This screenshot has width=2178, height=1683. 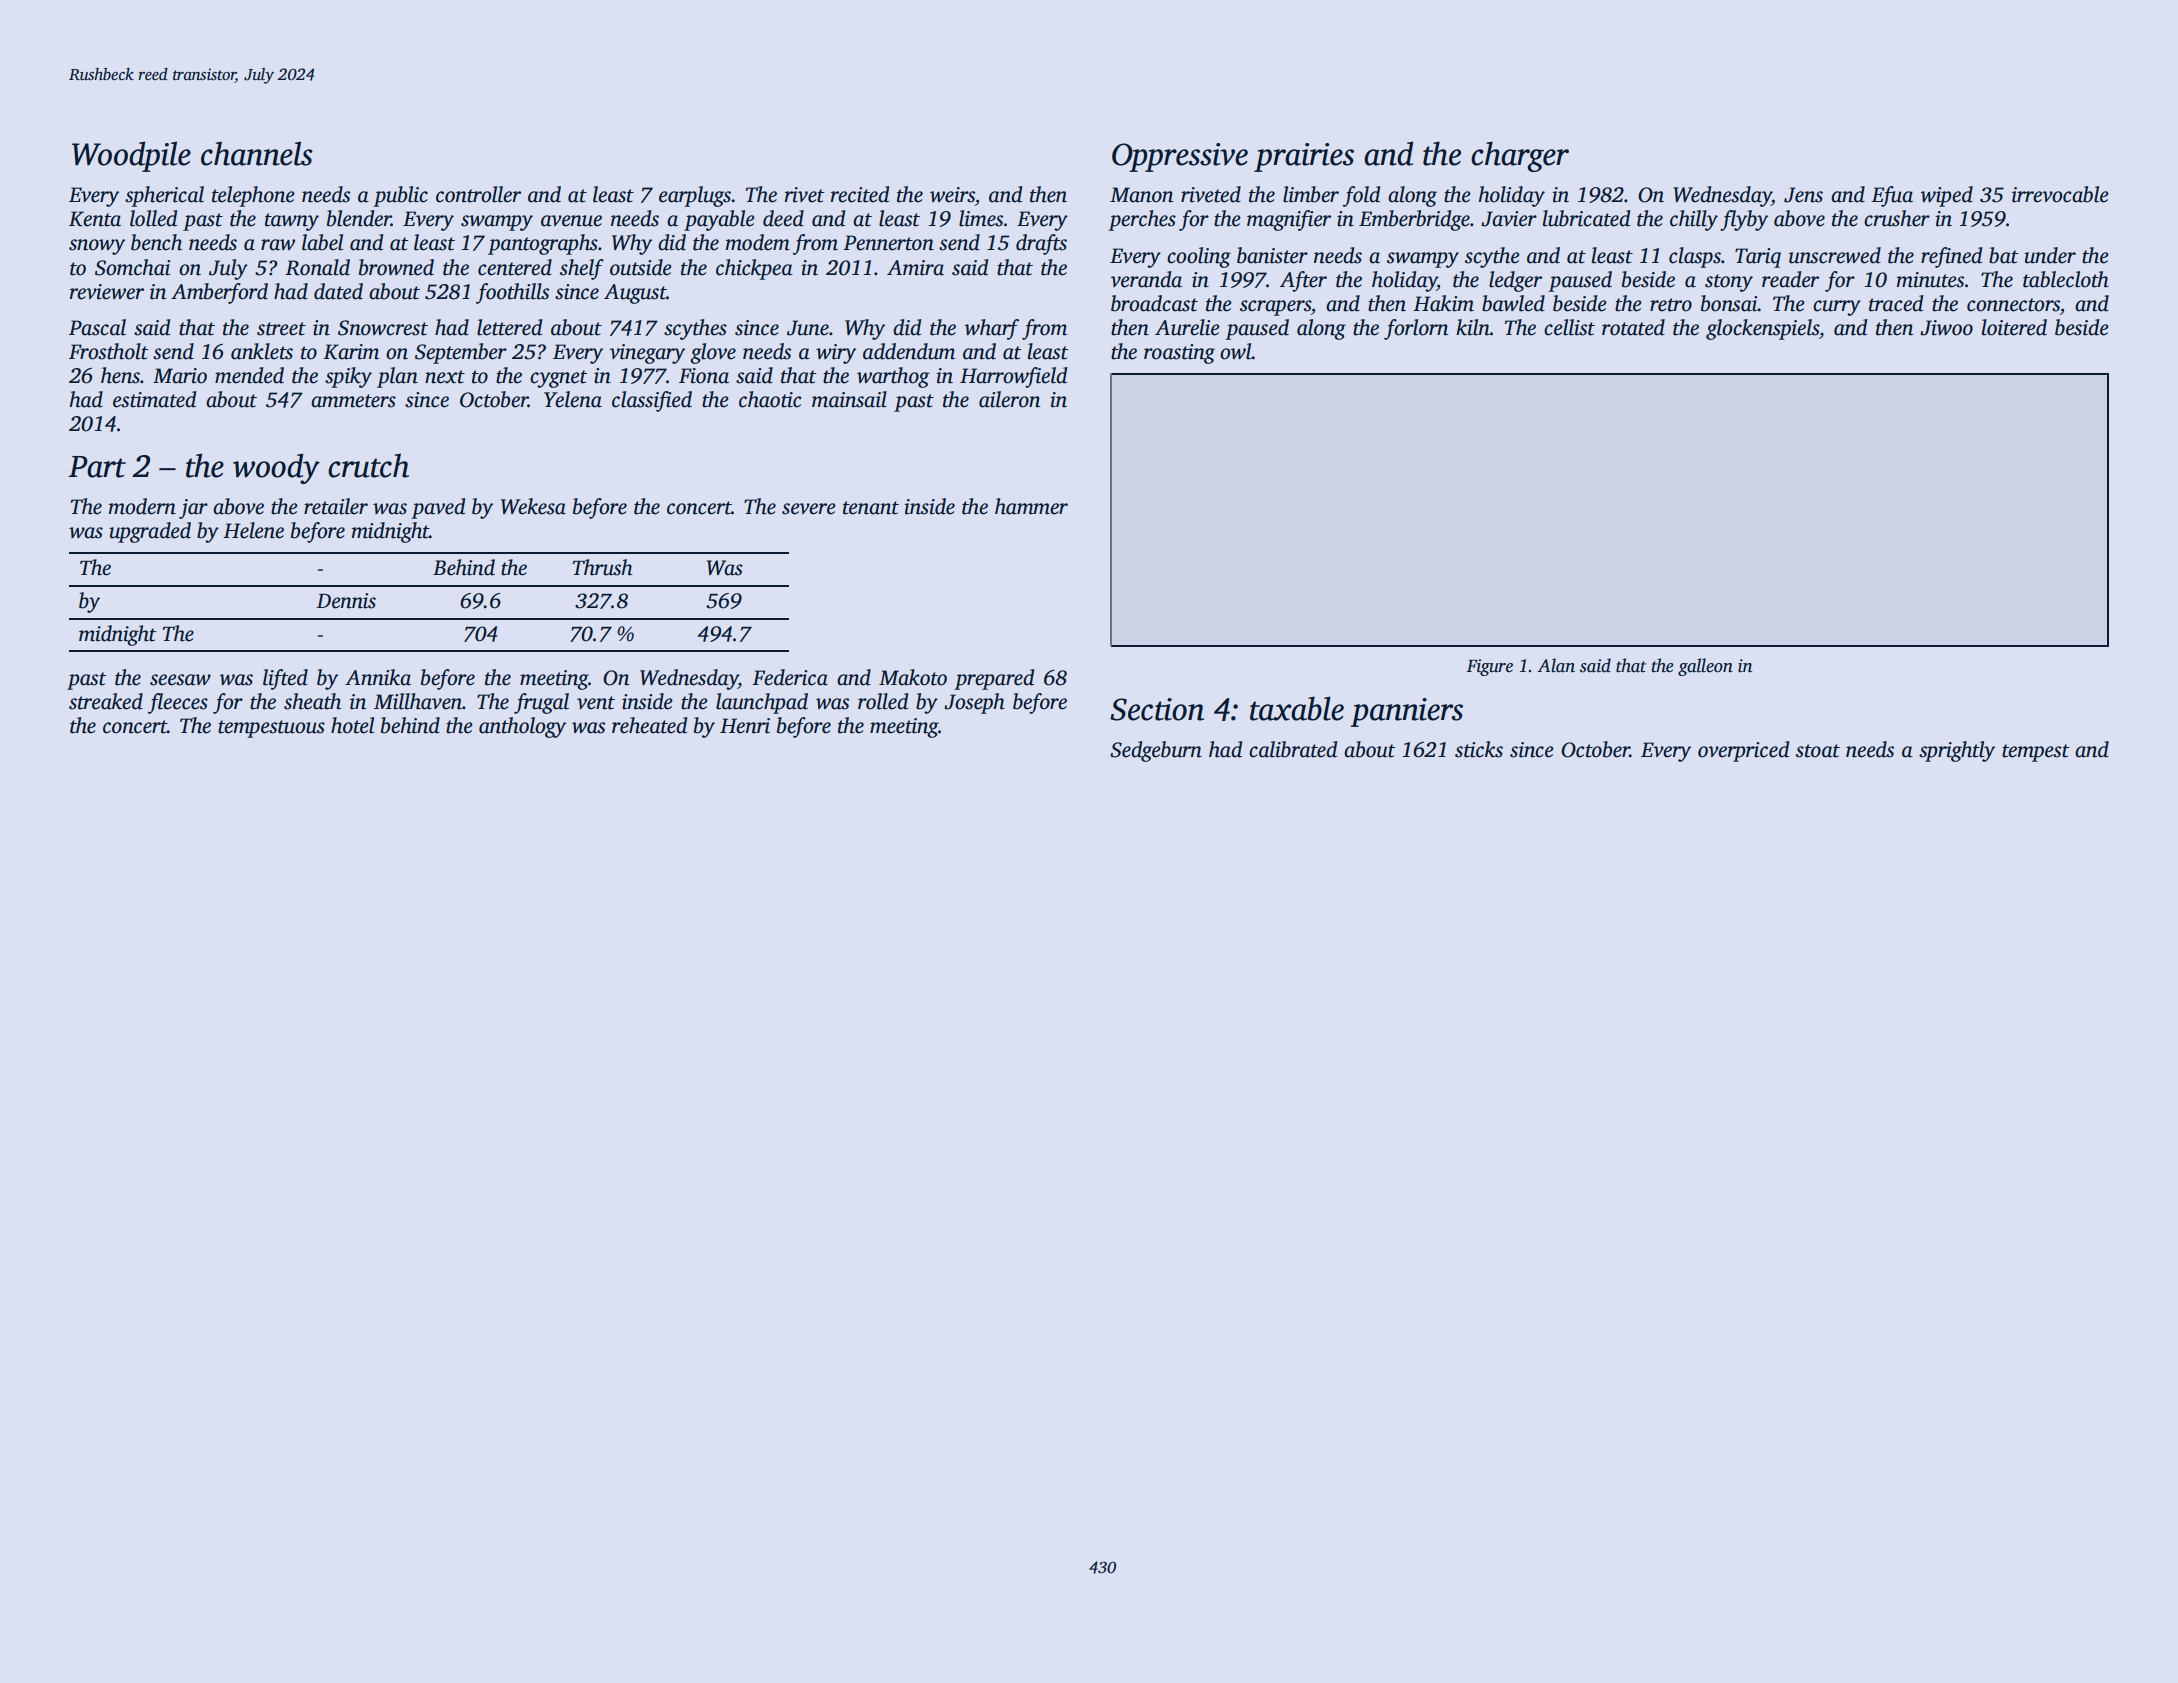 What do you see at coordinates (1705, 667) in the screenshot?
I see `galleon` at bounding box center [1705, 667].
